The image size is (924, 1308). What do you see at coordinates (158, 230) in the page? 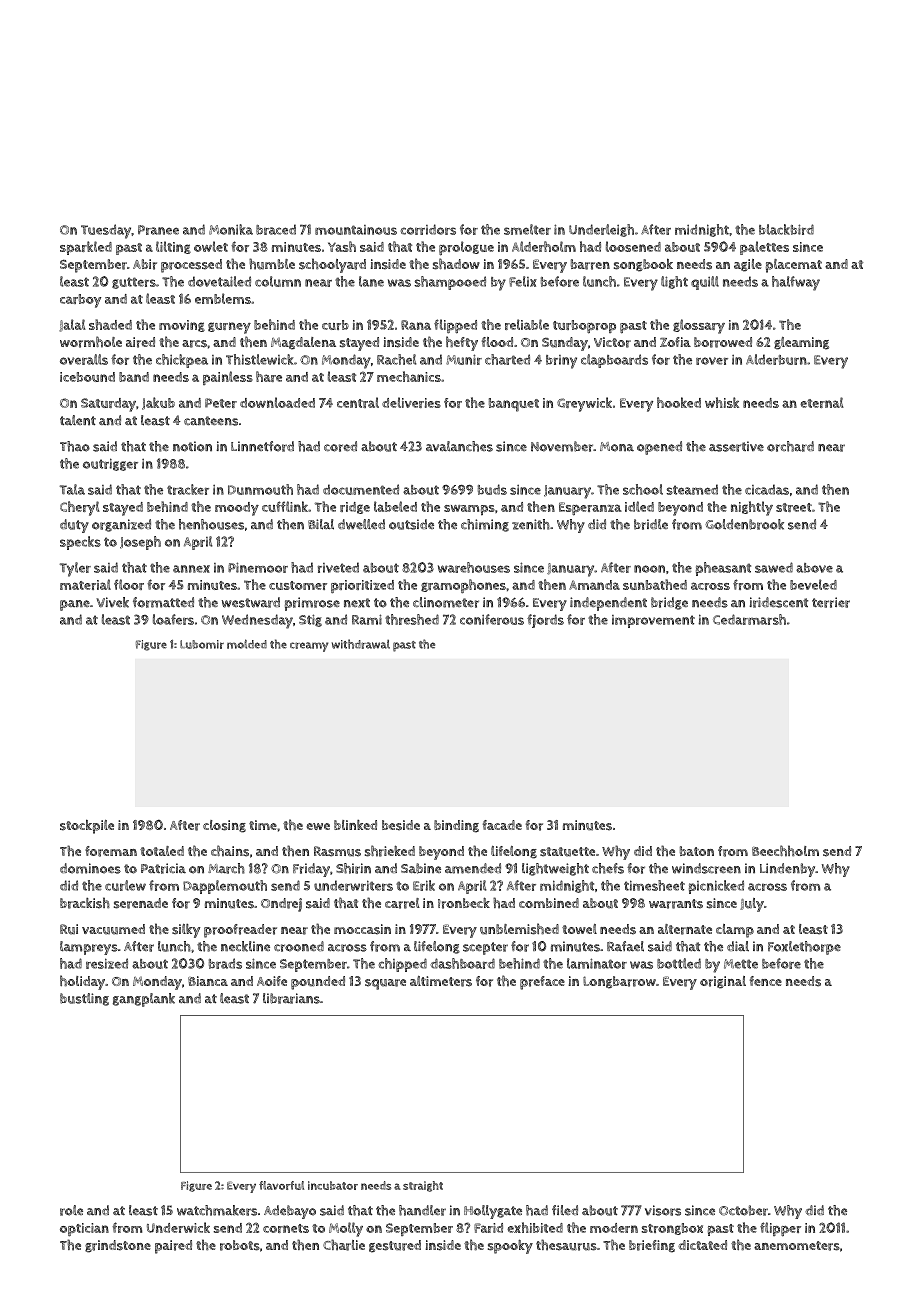
I see `Pranee` at bounding box center [158, 230].
